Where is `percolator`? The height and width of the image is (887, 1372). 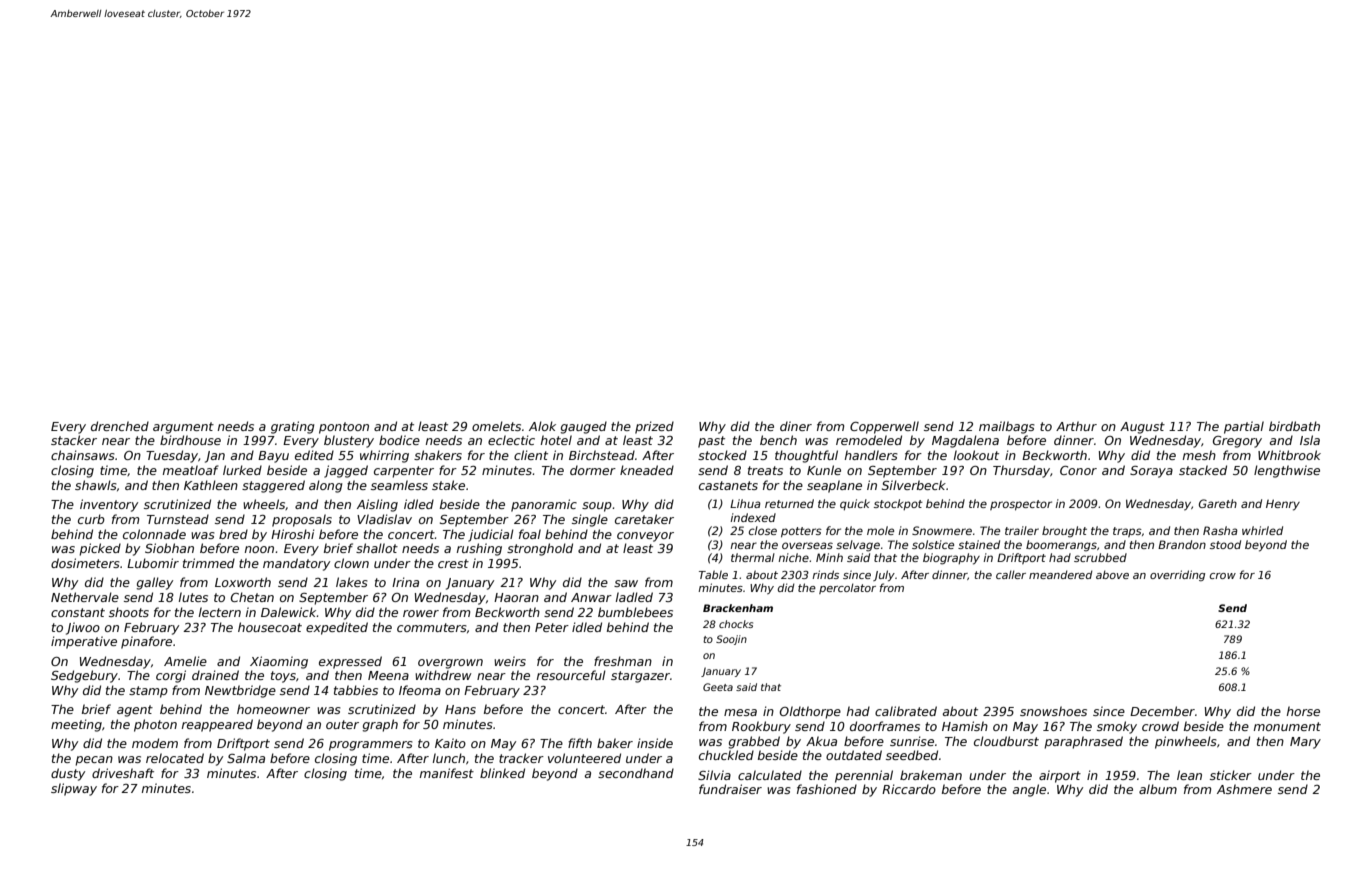
percolator is located at coordinates (847, 588).
